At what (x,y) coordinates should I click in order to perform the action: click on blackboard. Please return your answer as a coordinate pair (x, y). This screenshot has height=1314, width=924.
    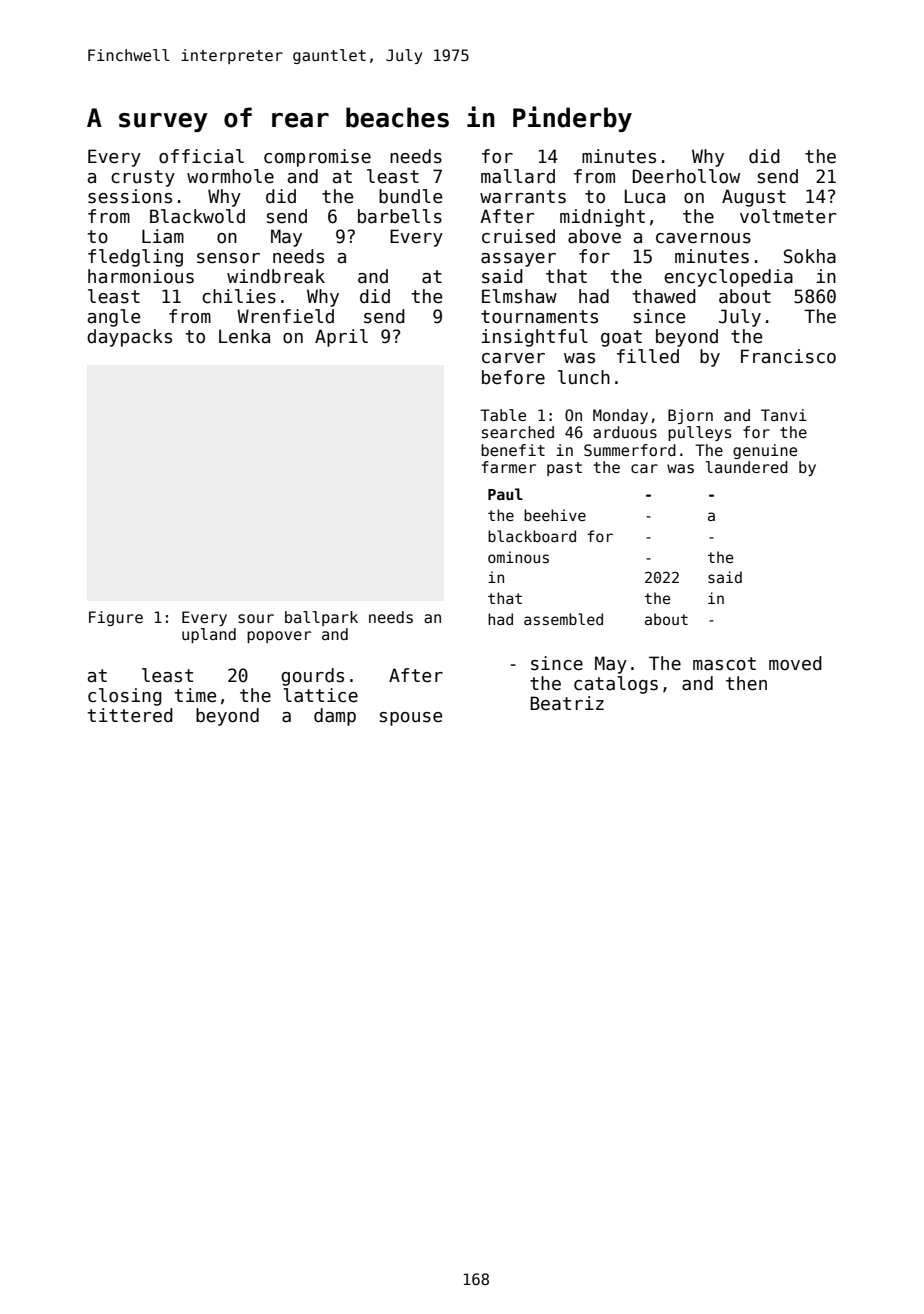
    Looking at the image, I should click on (532, 536).
